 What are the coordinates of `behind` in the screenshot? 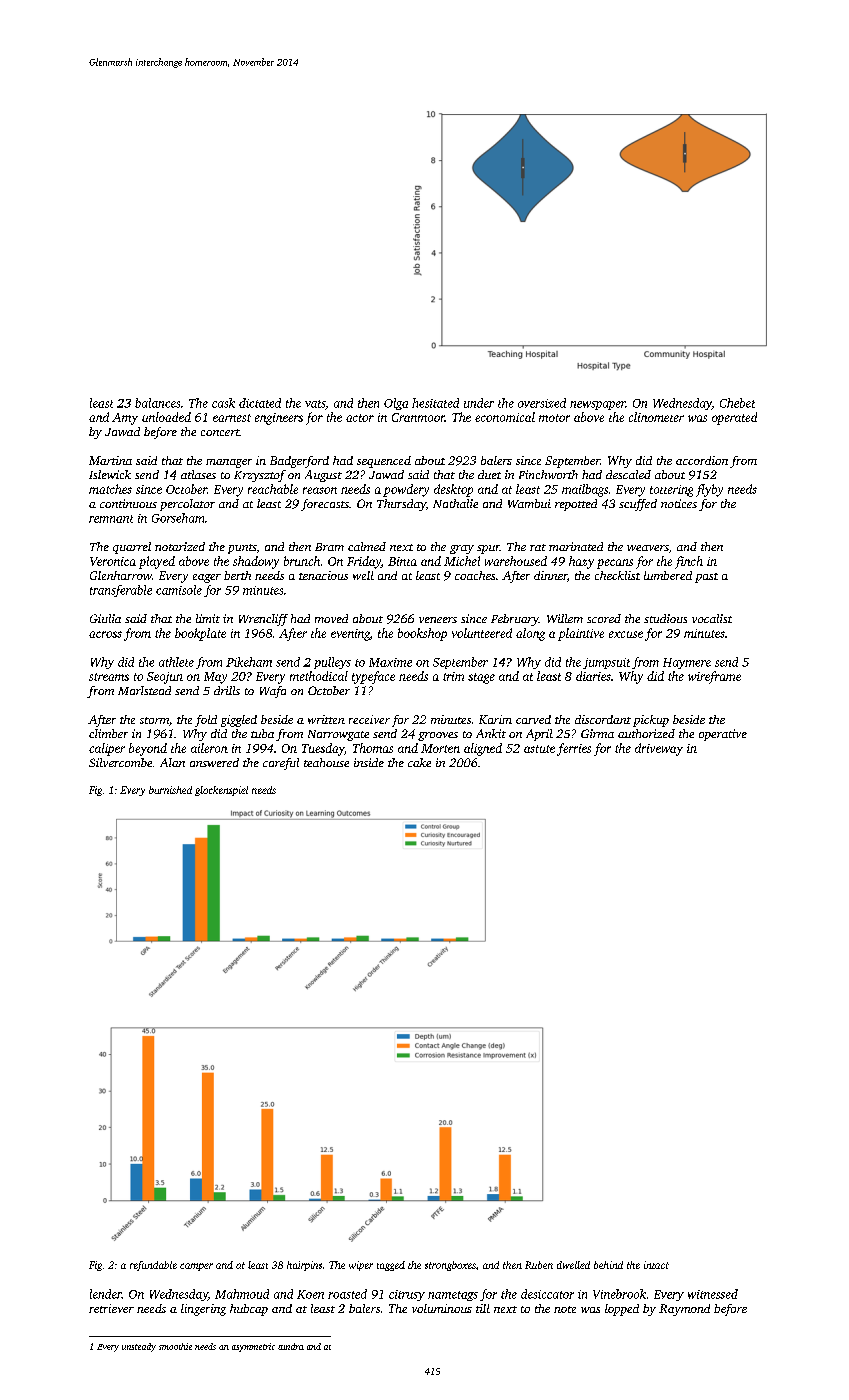 It's located at (608, 1265).
